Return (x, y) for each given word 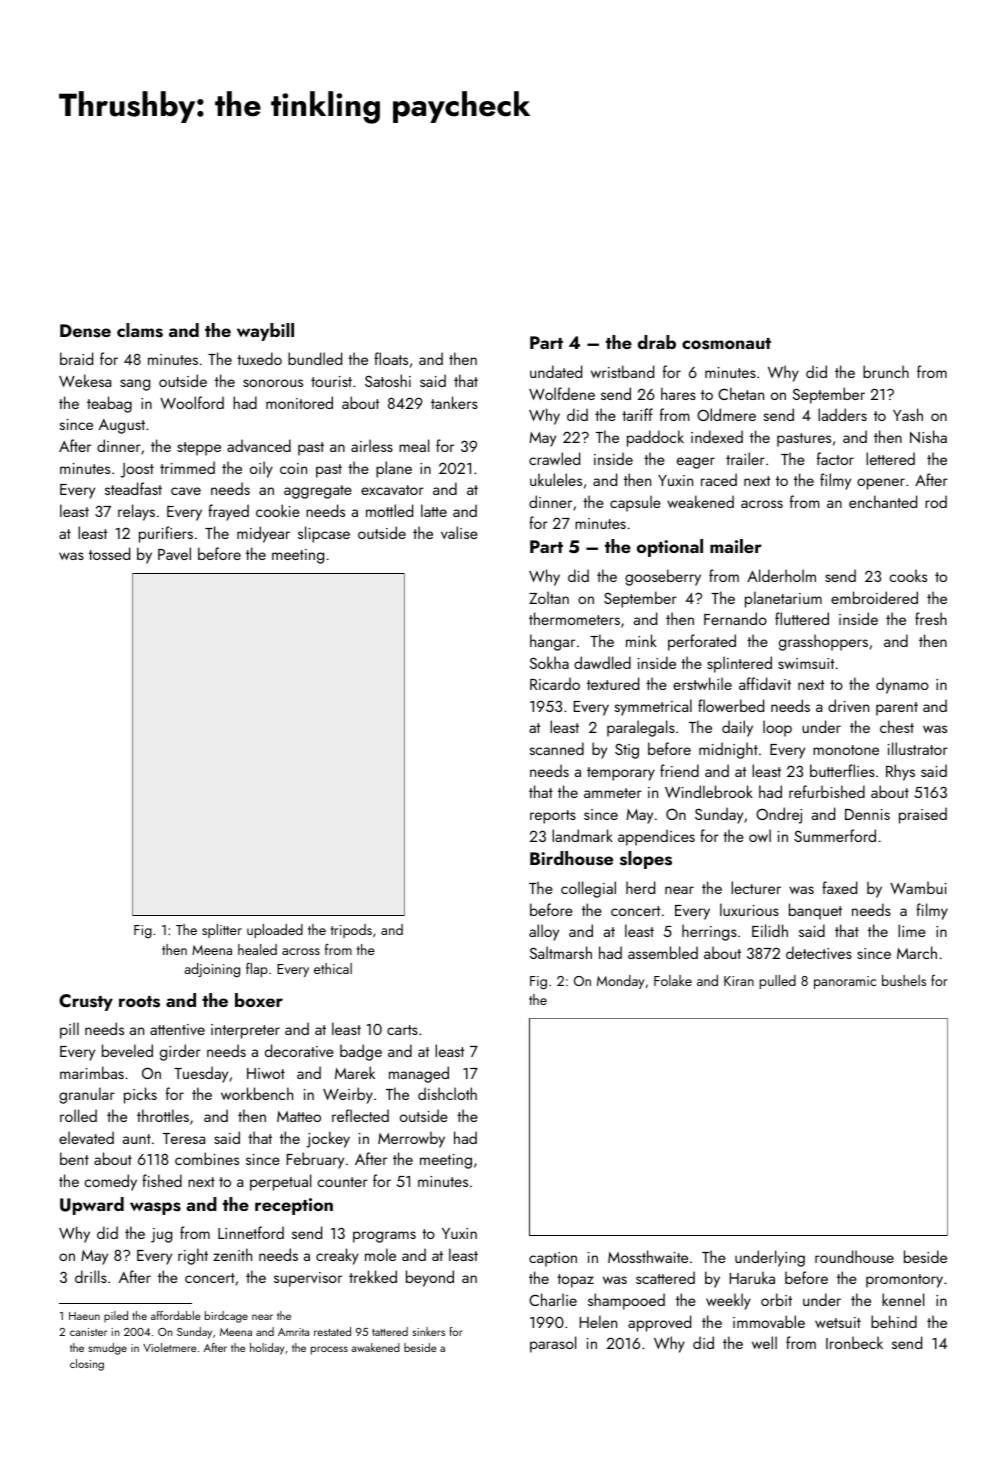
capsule (635, 503)
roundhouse (854, 1256)
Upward (92, 1206)
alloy (544, 932)
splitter (222, 931)
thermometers (574, 618)
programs (384, 1237)
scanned (556, 748)
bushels (904, 980)
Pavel (174, 553)
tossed (109, 553)
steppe (199, 449)
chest (897, 726)
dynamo (902, 685)
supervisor (308, 1279)
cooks (908, 575)
